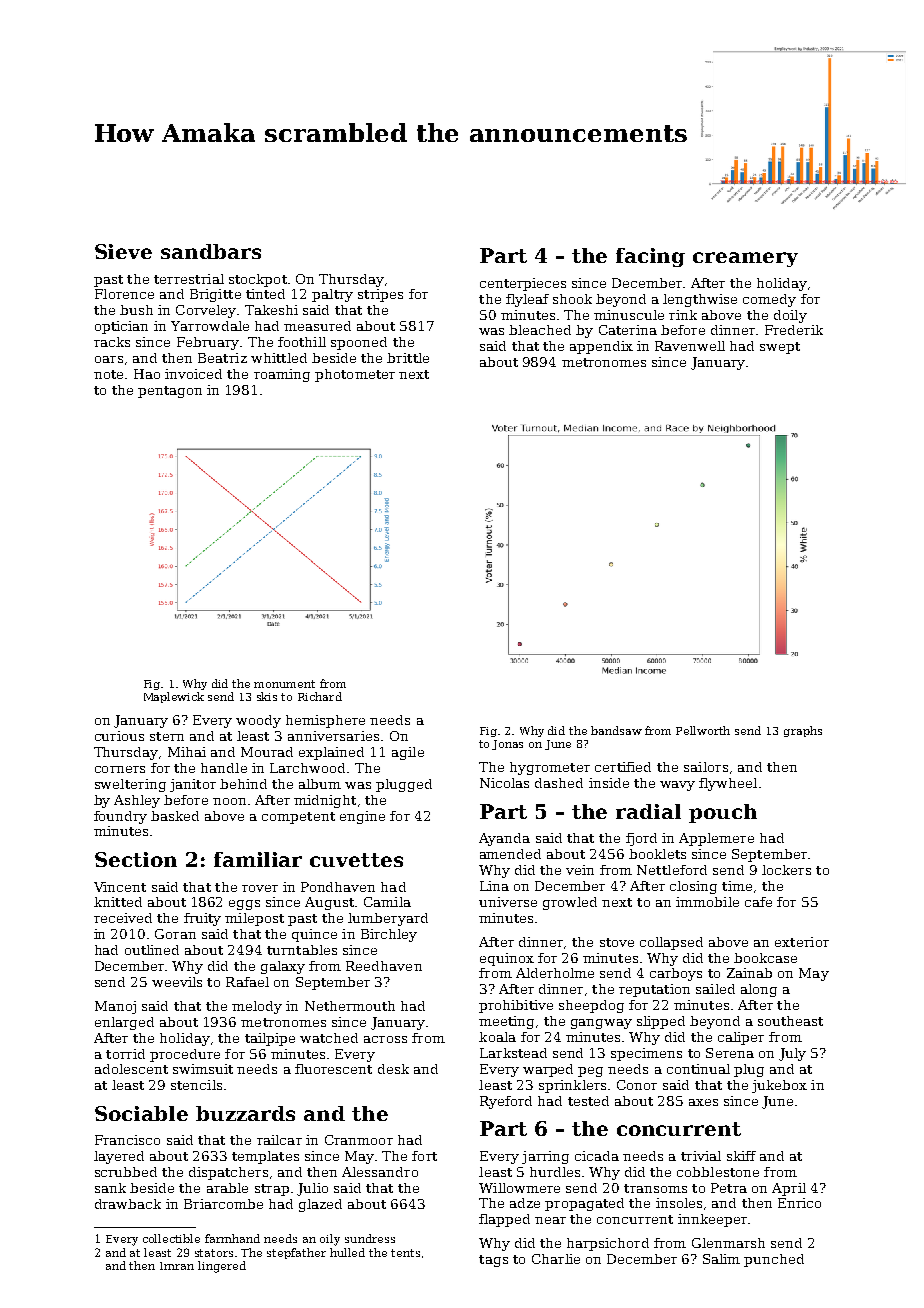 The image size is (924, 1308). What do you see at coordinates (214, 1253) in the page?
I see `stators` at bounding box center [214, 1253].
